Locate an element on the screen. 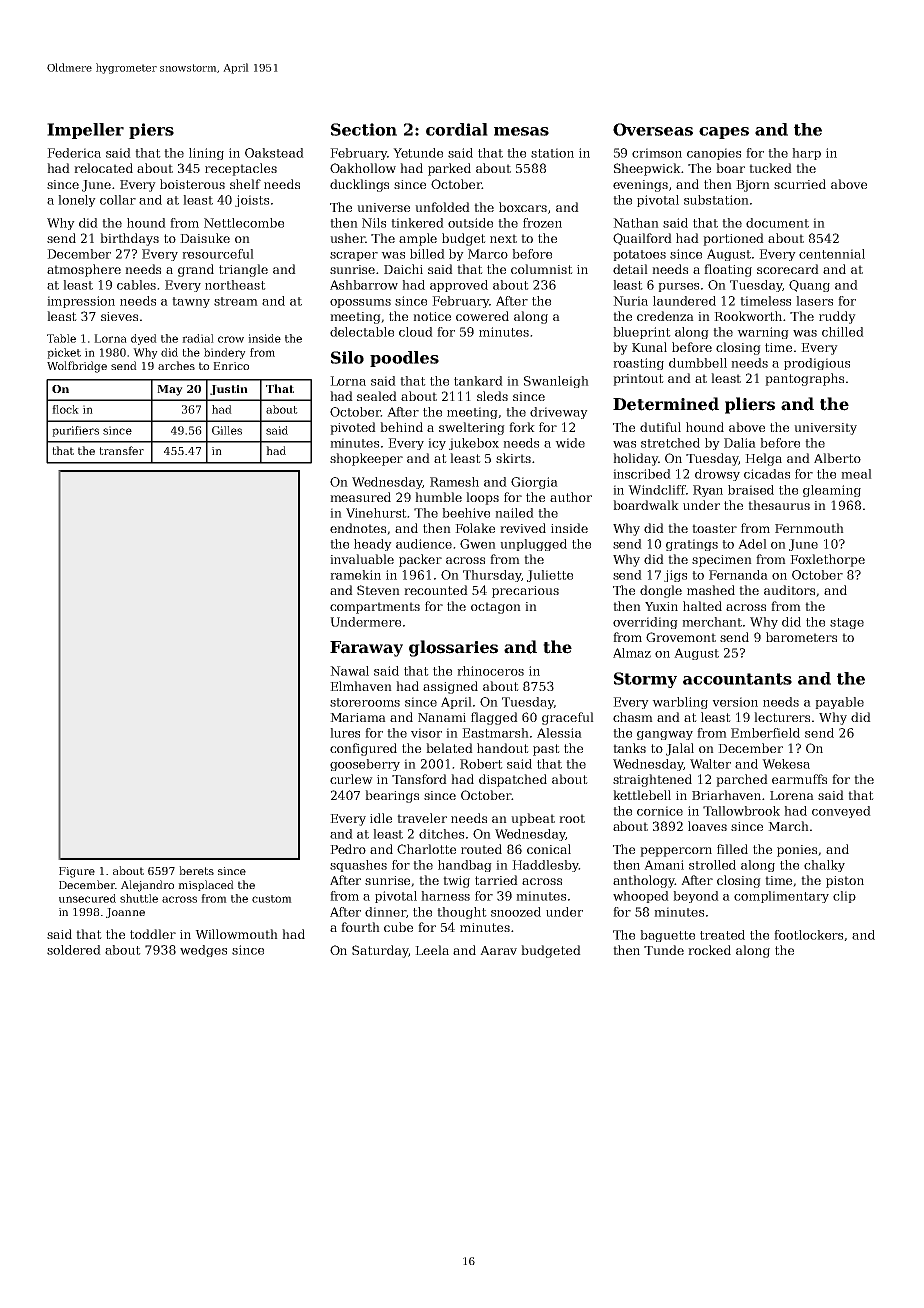 The image size is (924, 1308). stage is located at coordinates (847, 623).
